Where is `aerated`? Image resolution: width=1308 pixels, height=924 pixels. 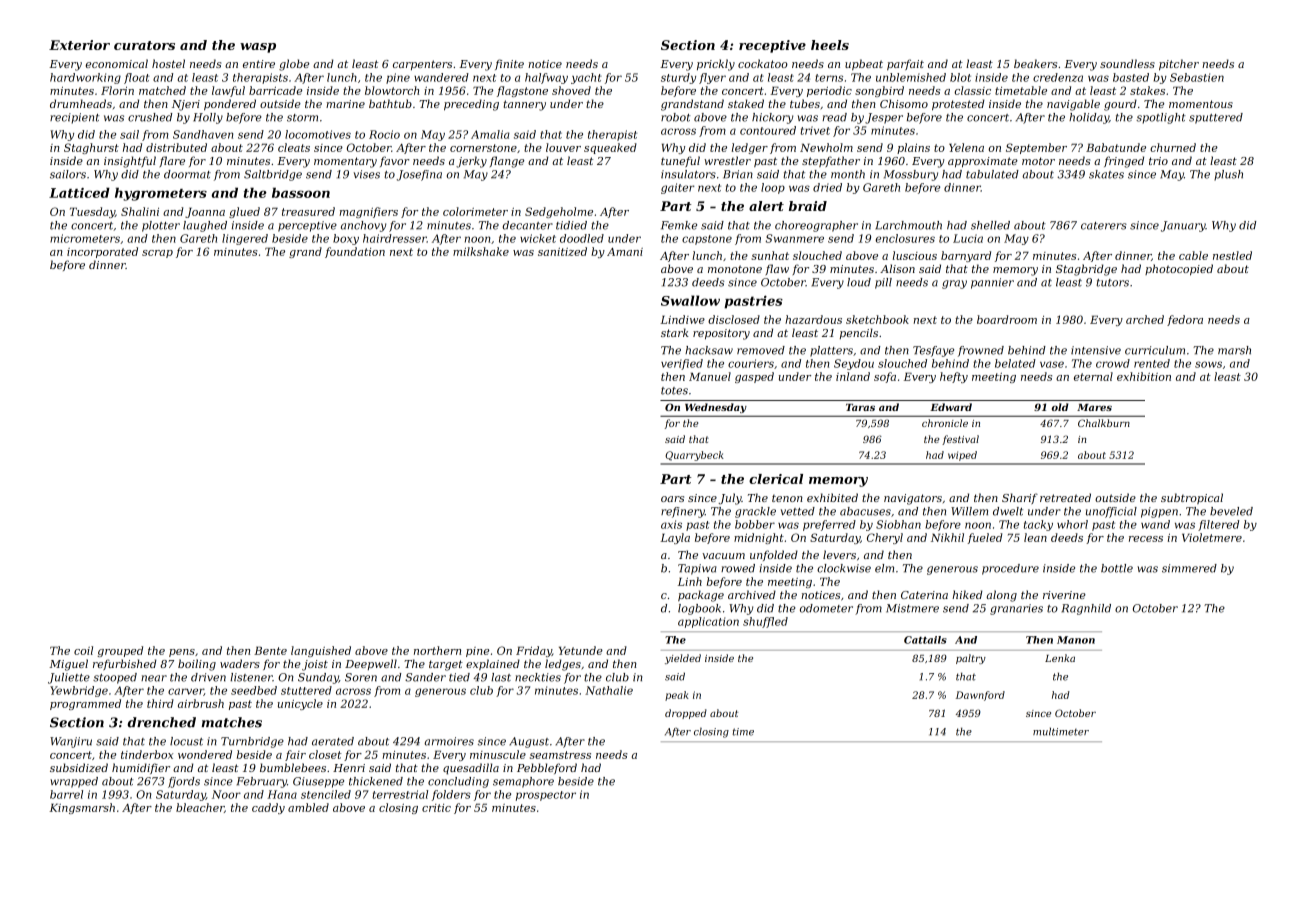 aerated is located at coordinates (333, 741).
